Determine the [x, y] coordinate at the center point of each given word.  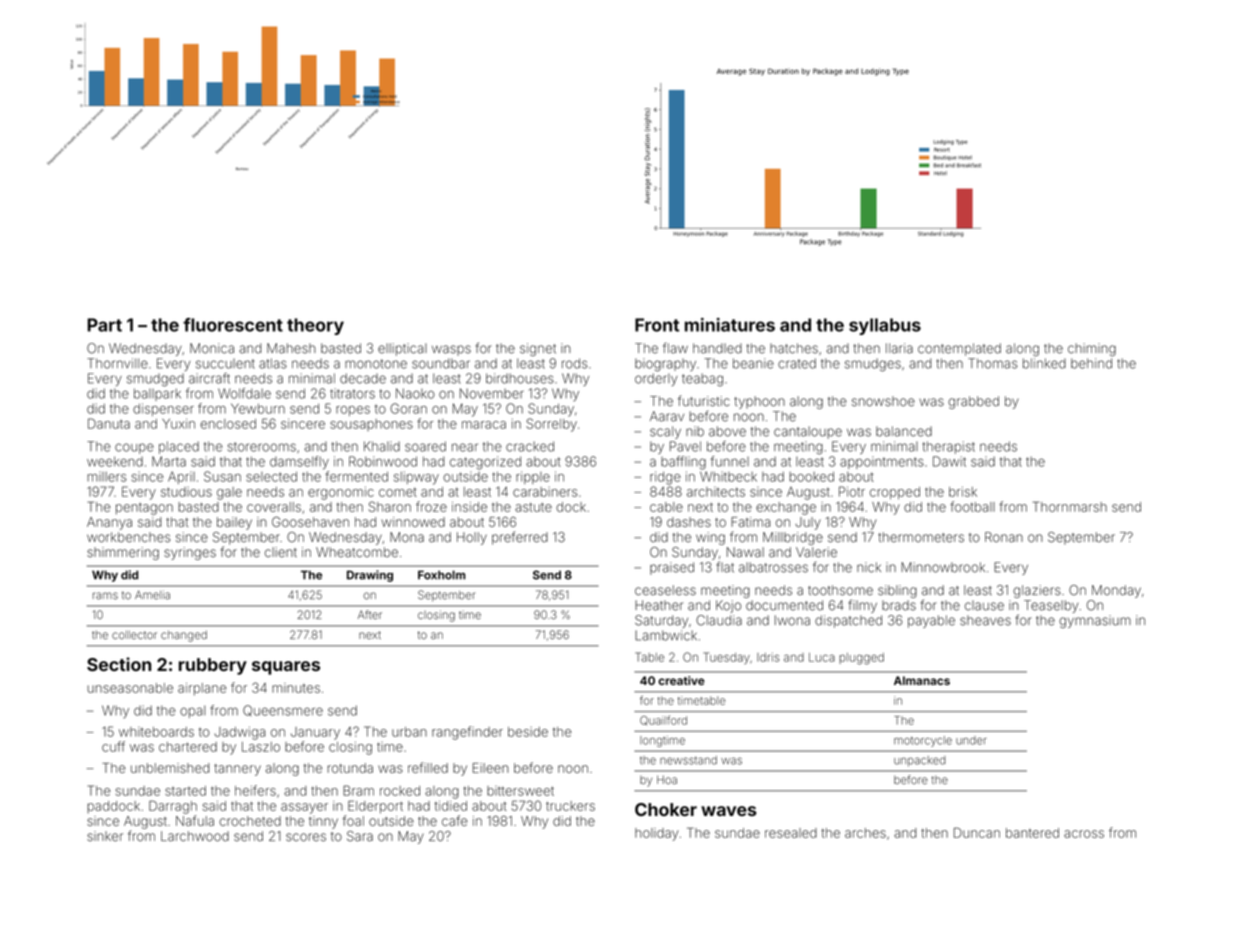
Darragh [173, 807]
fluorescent [233, 325]
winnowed [413, 522]
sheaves [985, 620]
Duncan [977, 832]
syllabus [885, 326]
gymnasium [1095, 621]
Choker [666, 809]
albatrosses [773, 567]
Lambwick [666, 635]
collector [134, 635]
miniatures [730, 325]
